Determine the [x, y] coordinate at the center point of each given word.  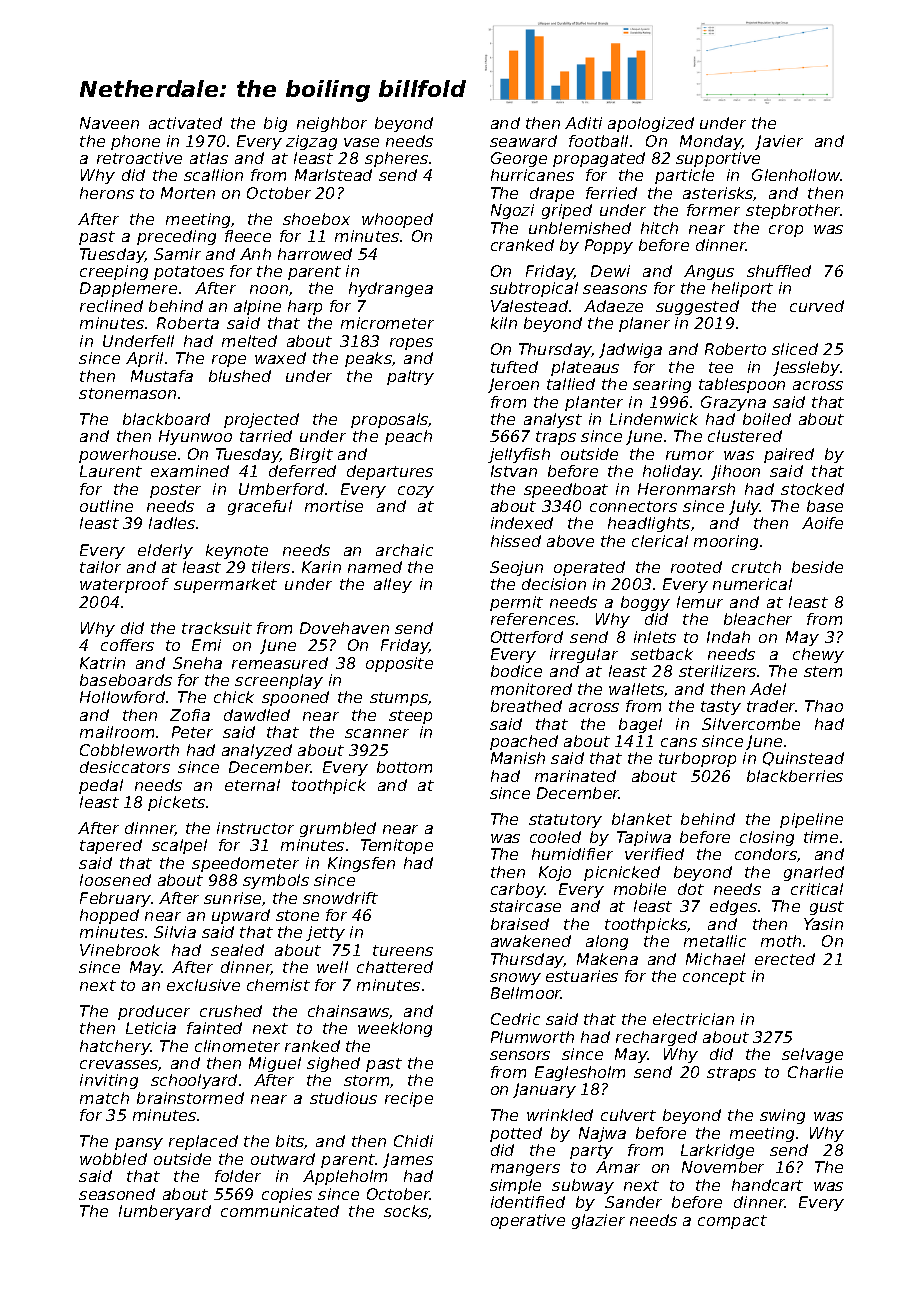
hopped [109, 916]
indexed [522, 523]
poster [175, 491]
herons [107, 193]
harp [305, 307]
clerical [660, 541]
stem [823, 671]
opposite [399, 664]
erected [785, 959]
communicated [280, 1211]
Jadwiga [630, 350]
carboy [518, 890]
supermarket [225, 585]
